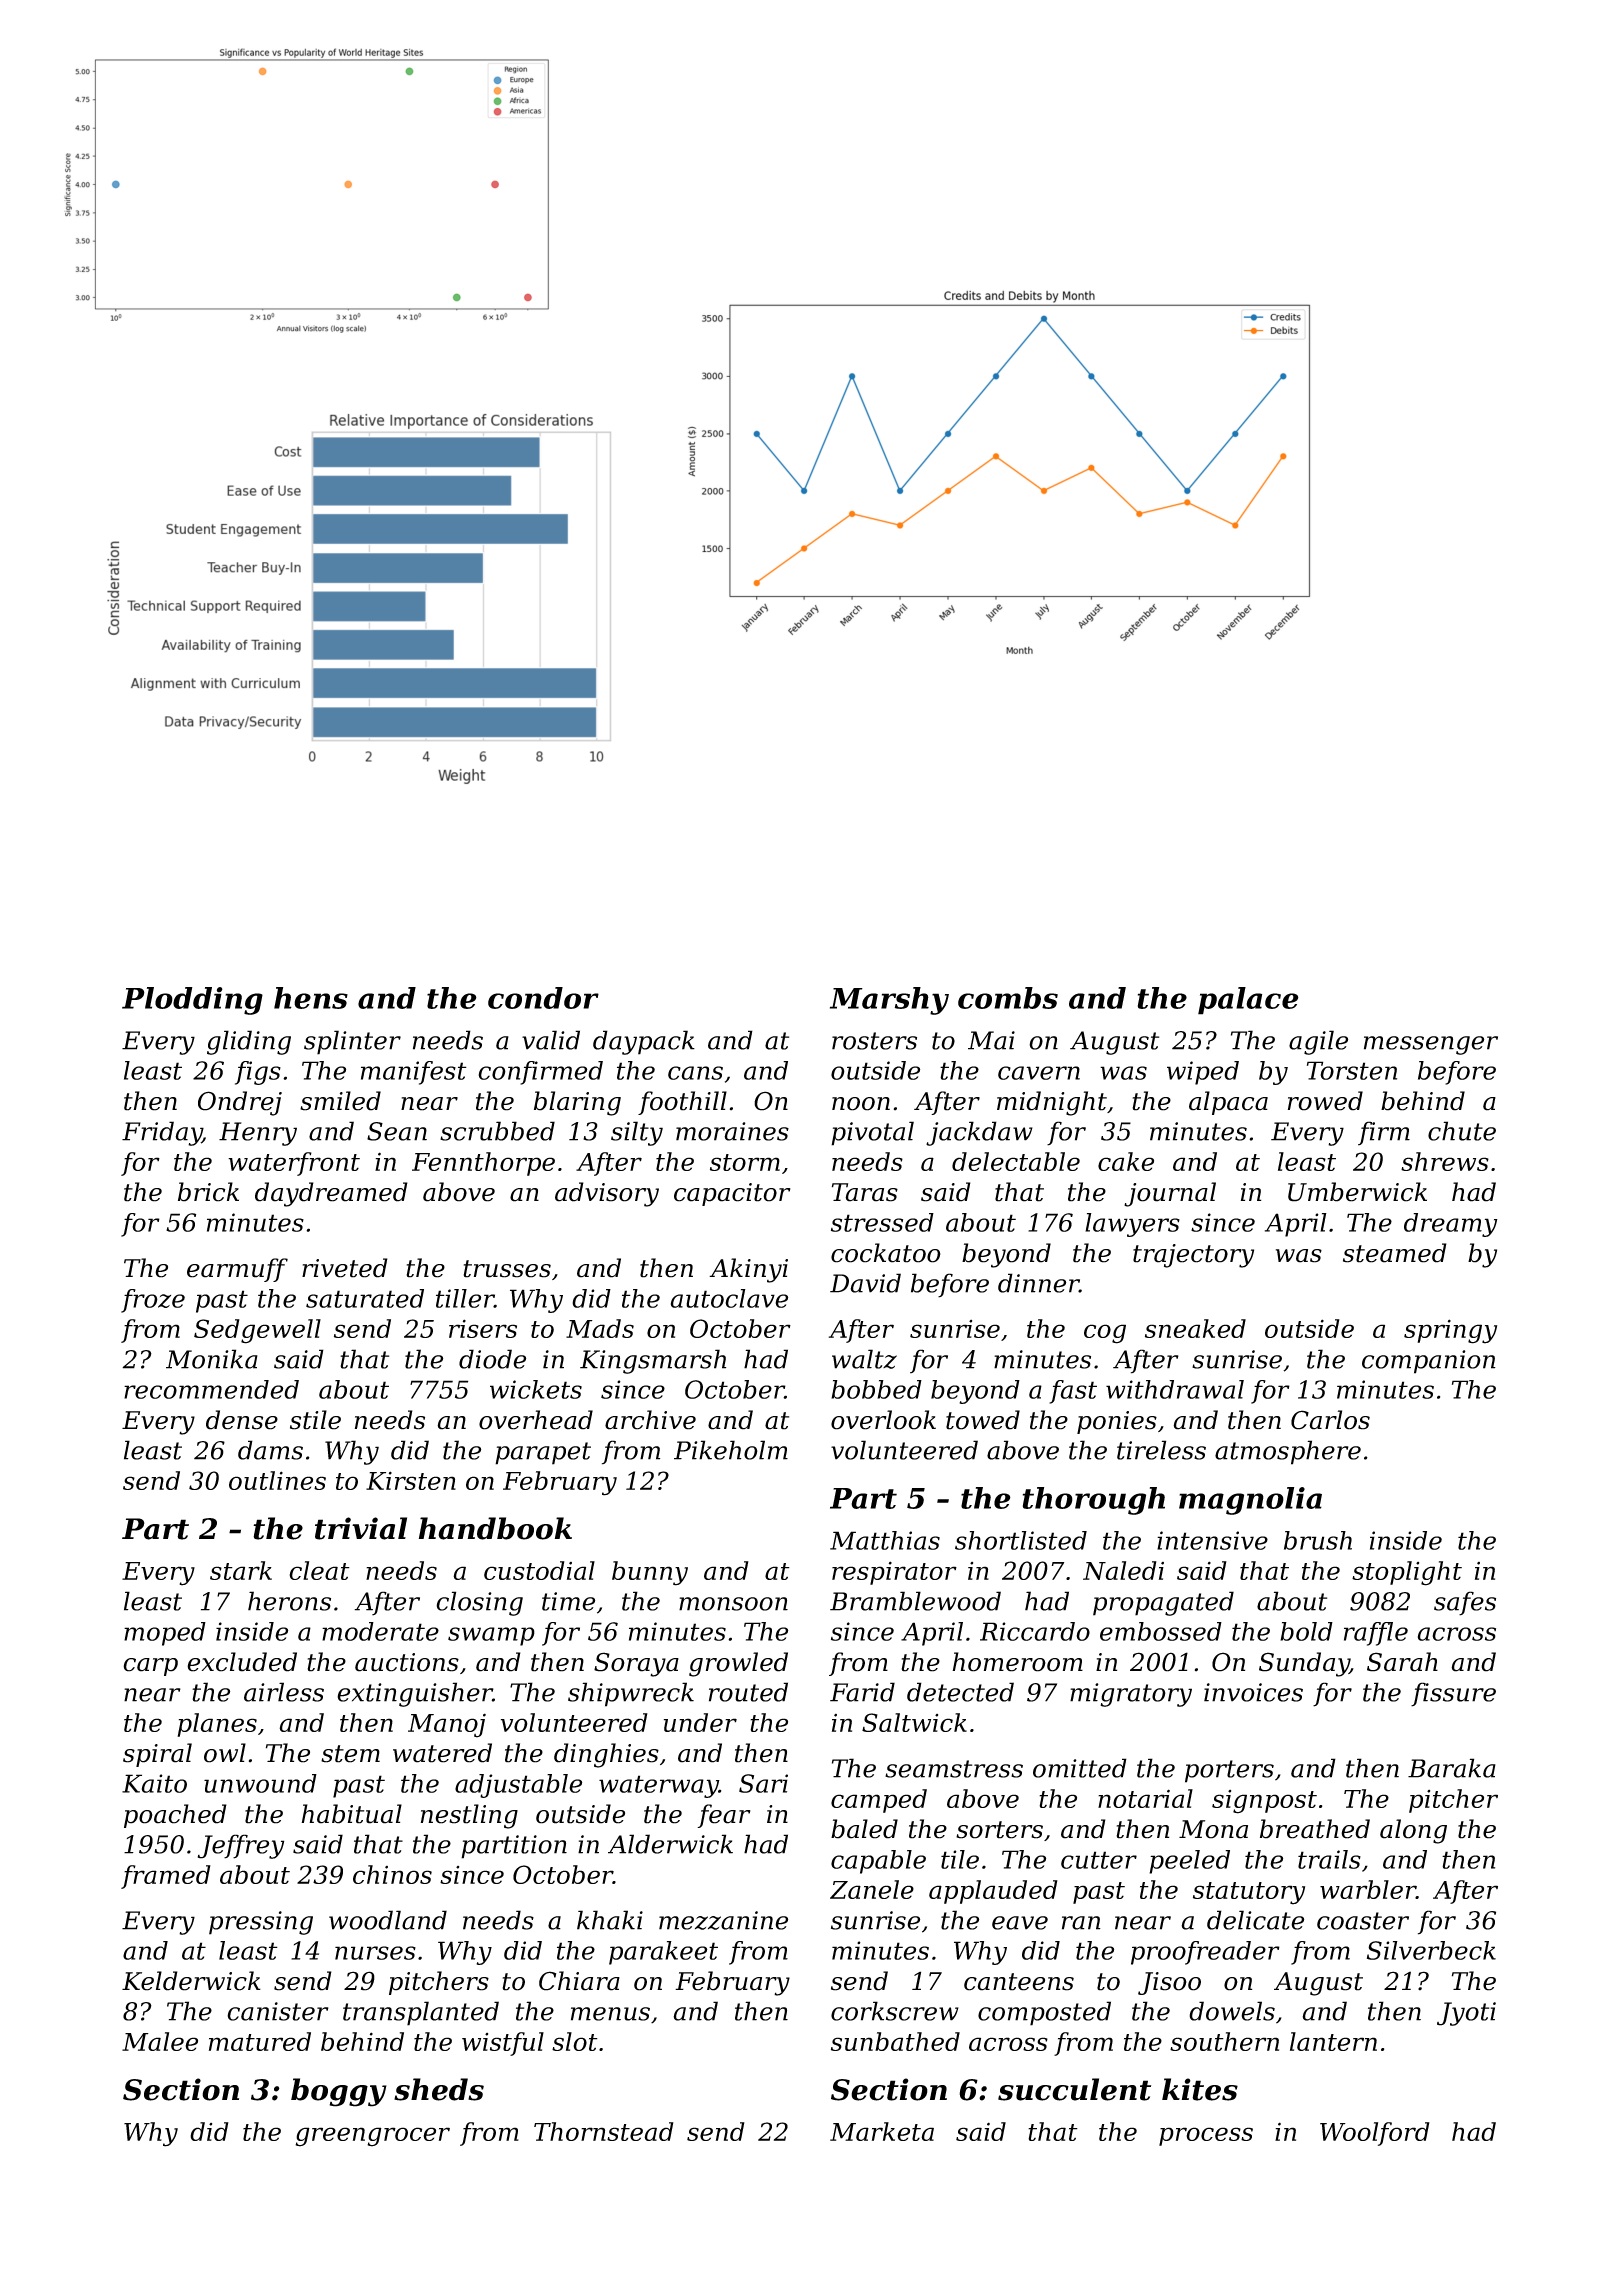  I want to click on Thornstead, so click(604, 2131).
